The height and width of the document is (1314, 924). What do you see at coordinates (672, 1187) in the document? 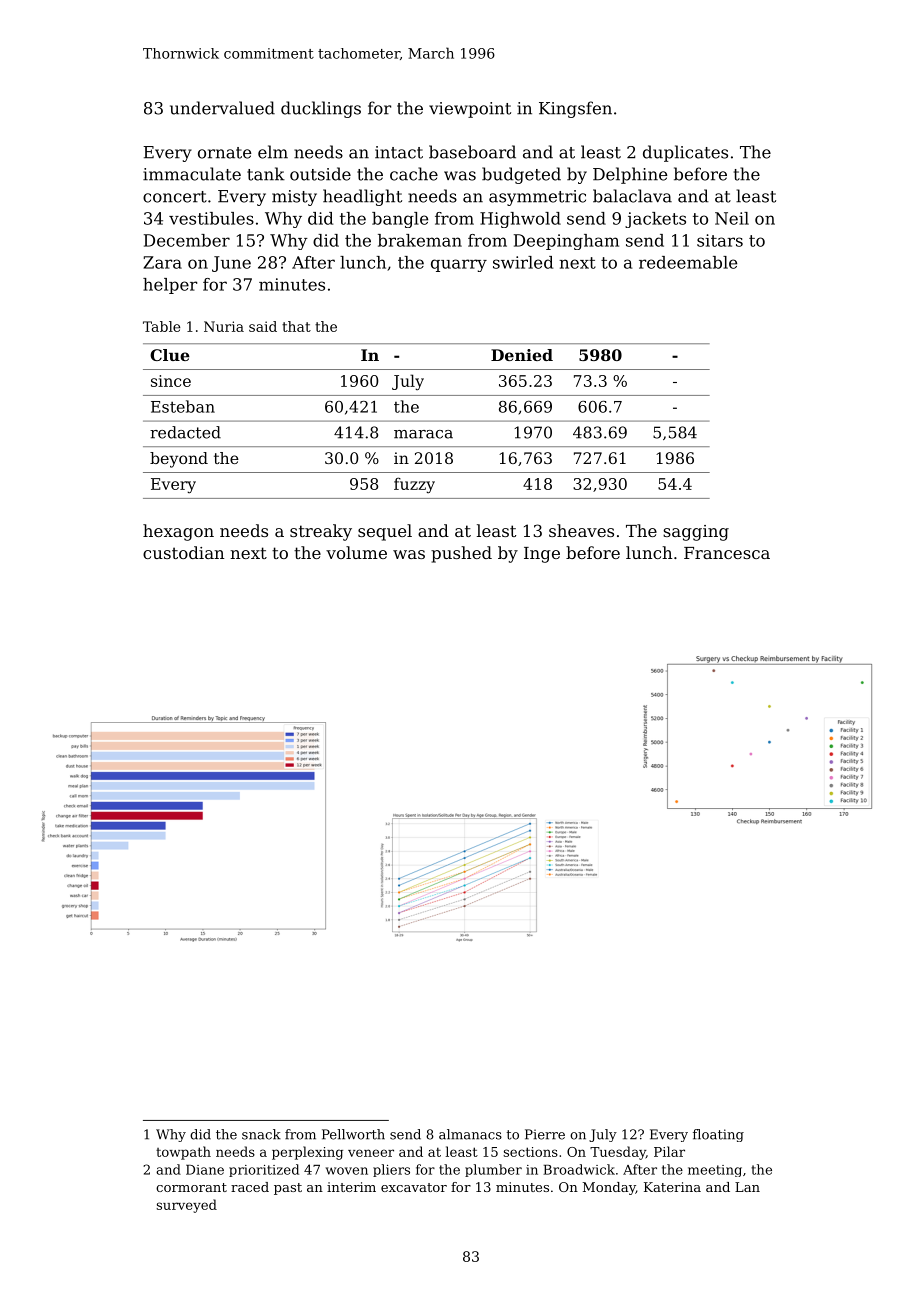
I see `Katerina` at bounding box center [672, 1187].
